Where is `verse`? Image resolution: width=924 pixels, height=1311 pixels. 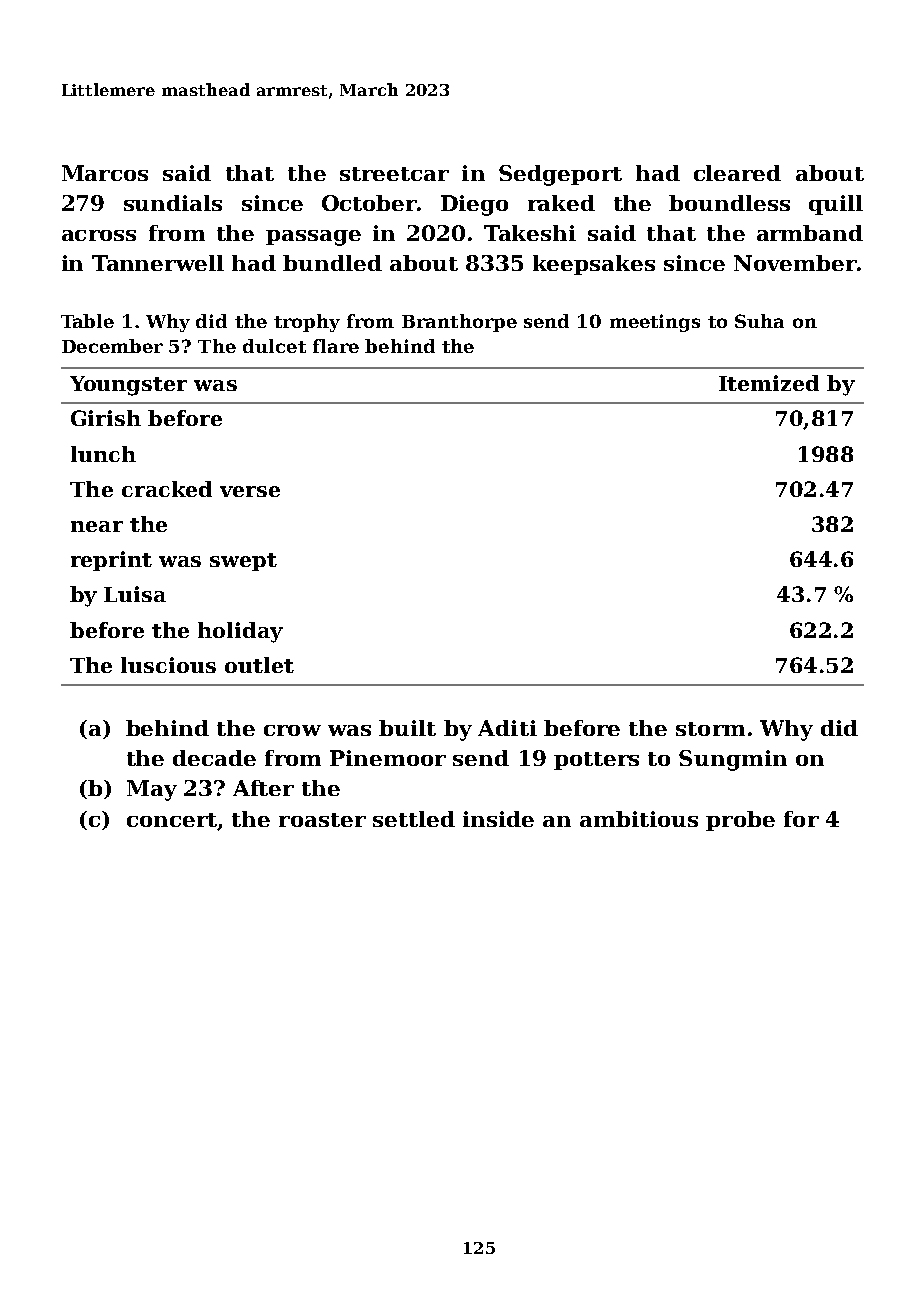
verse is located at coordinates (250, 491).
